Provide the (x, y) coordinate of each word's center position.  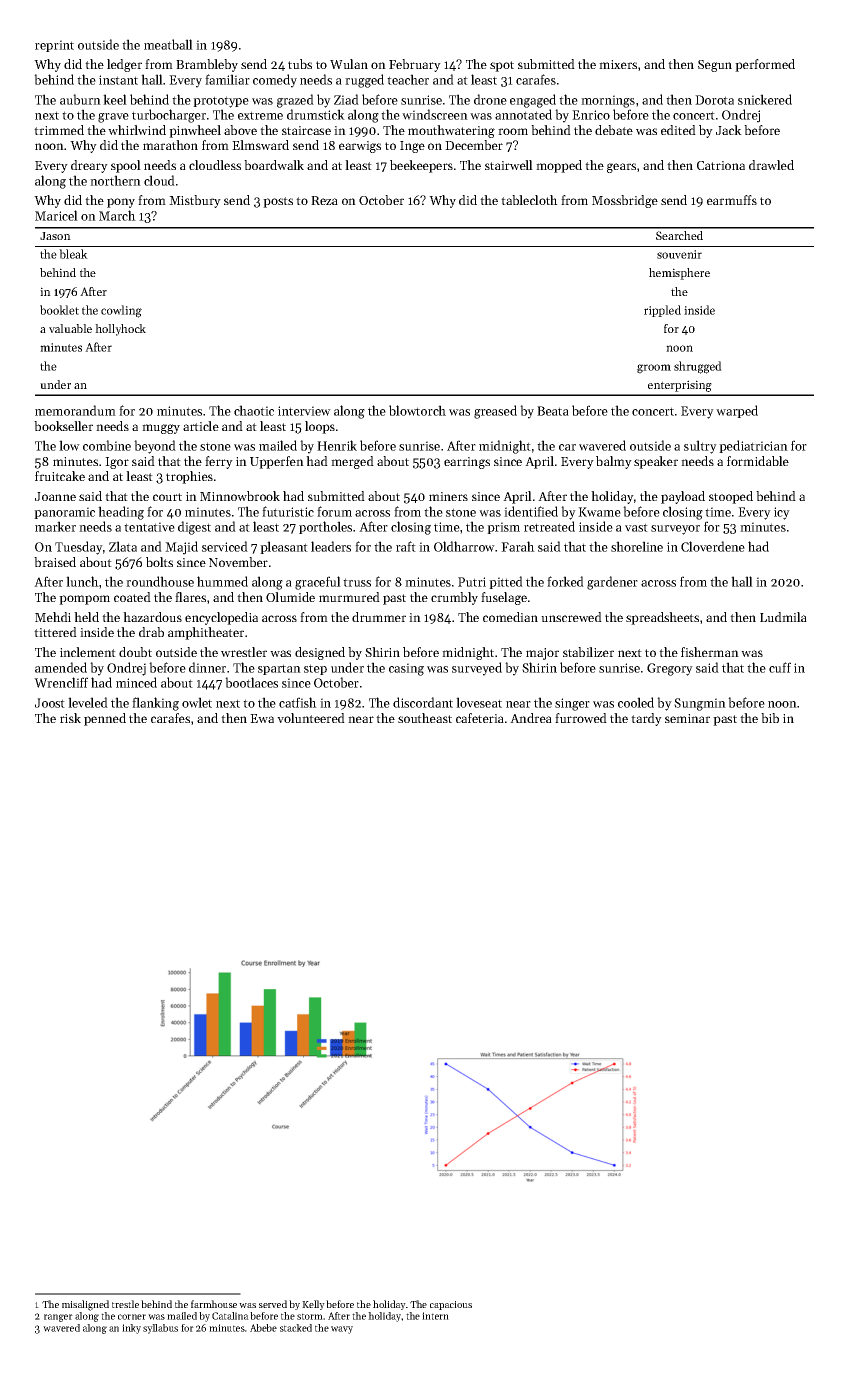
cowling (121, 311)
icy (782, 513)
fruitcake (60, 476)
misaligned (85, 1305)
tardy (646, 719)
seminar (687, 718)
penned (105, 719)
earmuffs (732, 200)
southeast (425, 718)
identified (531, 511)
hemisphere (679, 274)
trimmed (59, 130)
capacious (451, 1305)
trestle (125, 1304)
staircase (306, 130)
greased (495, 412)
